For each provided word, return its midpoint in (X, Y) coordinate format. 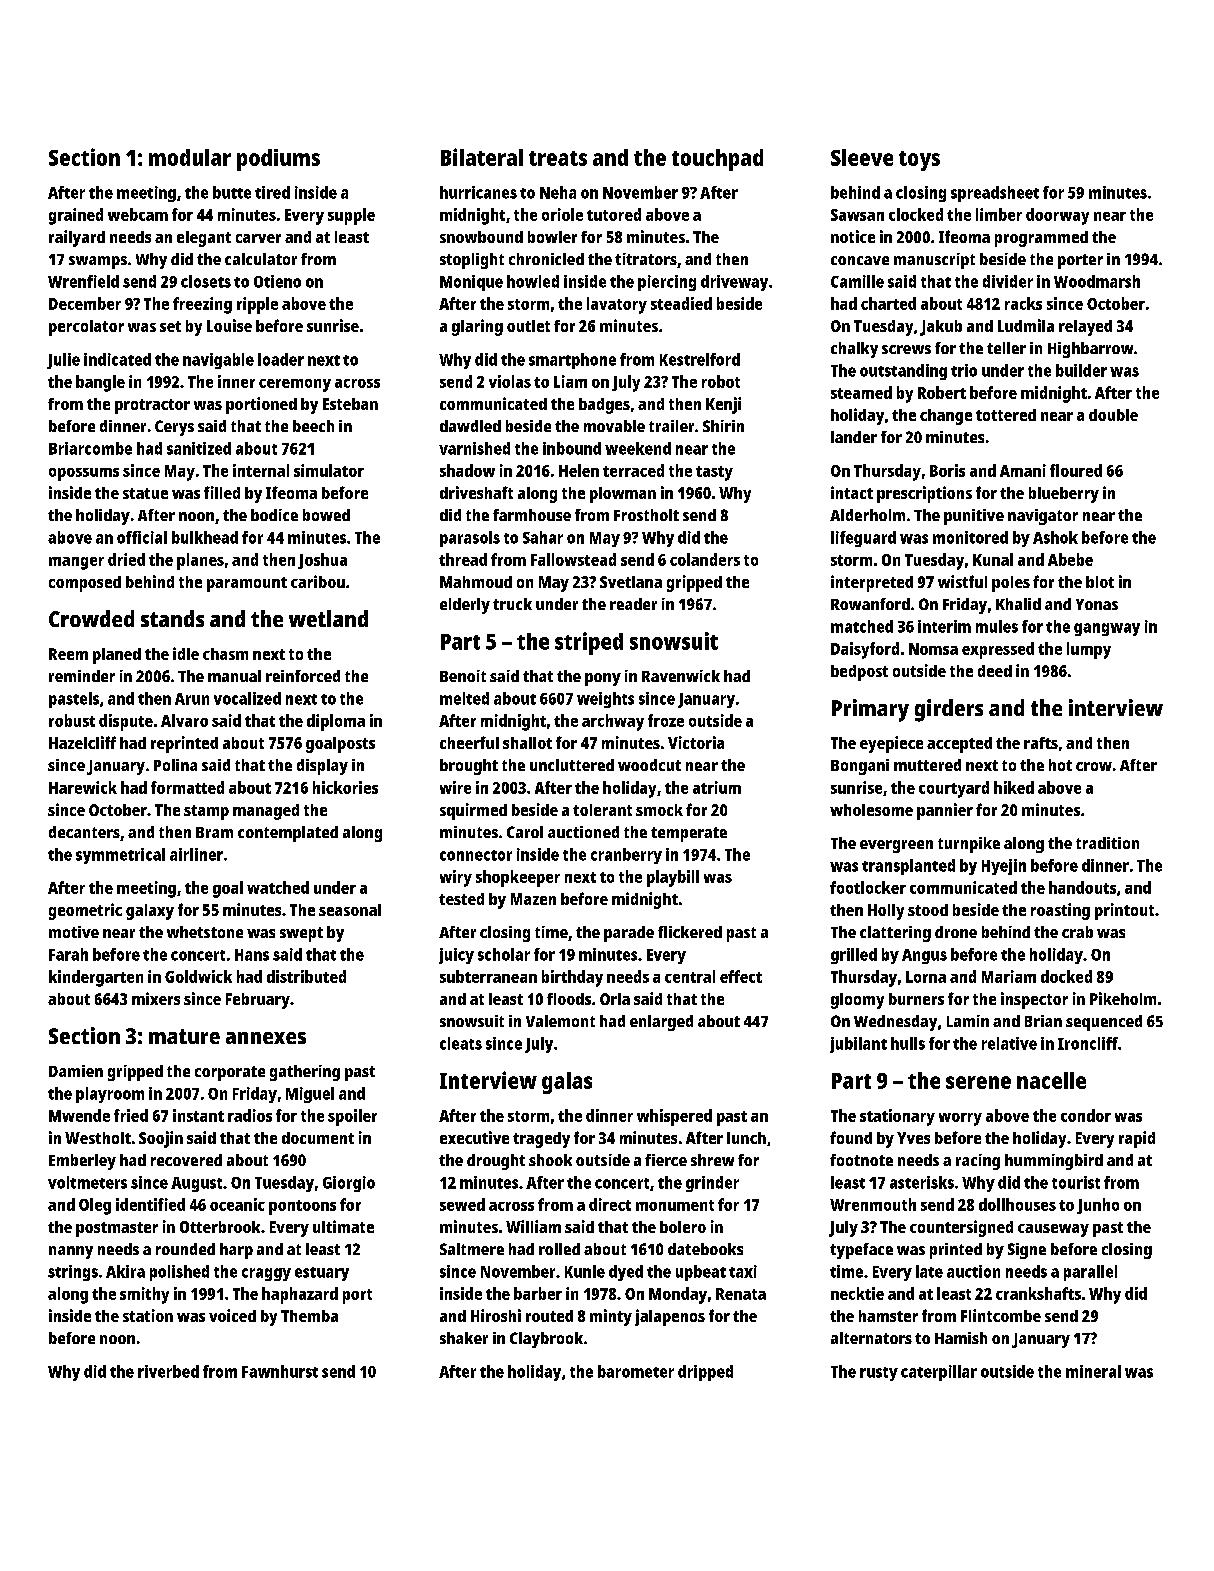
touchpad (717, 160)
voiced (232, 1315)
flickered (690, 932)
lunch (746, 1138)
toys (919, 161)
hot (1060, 765)
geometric (85, 911)
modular (190, 157)
